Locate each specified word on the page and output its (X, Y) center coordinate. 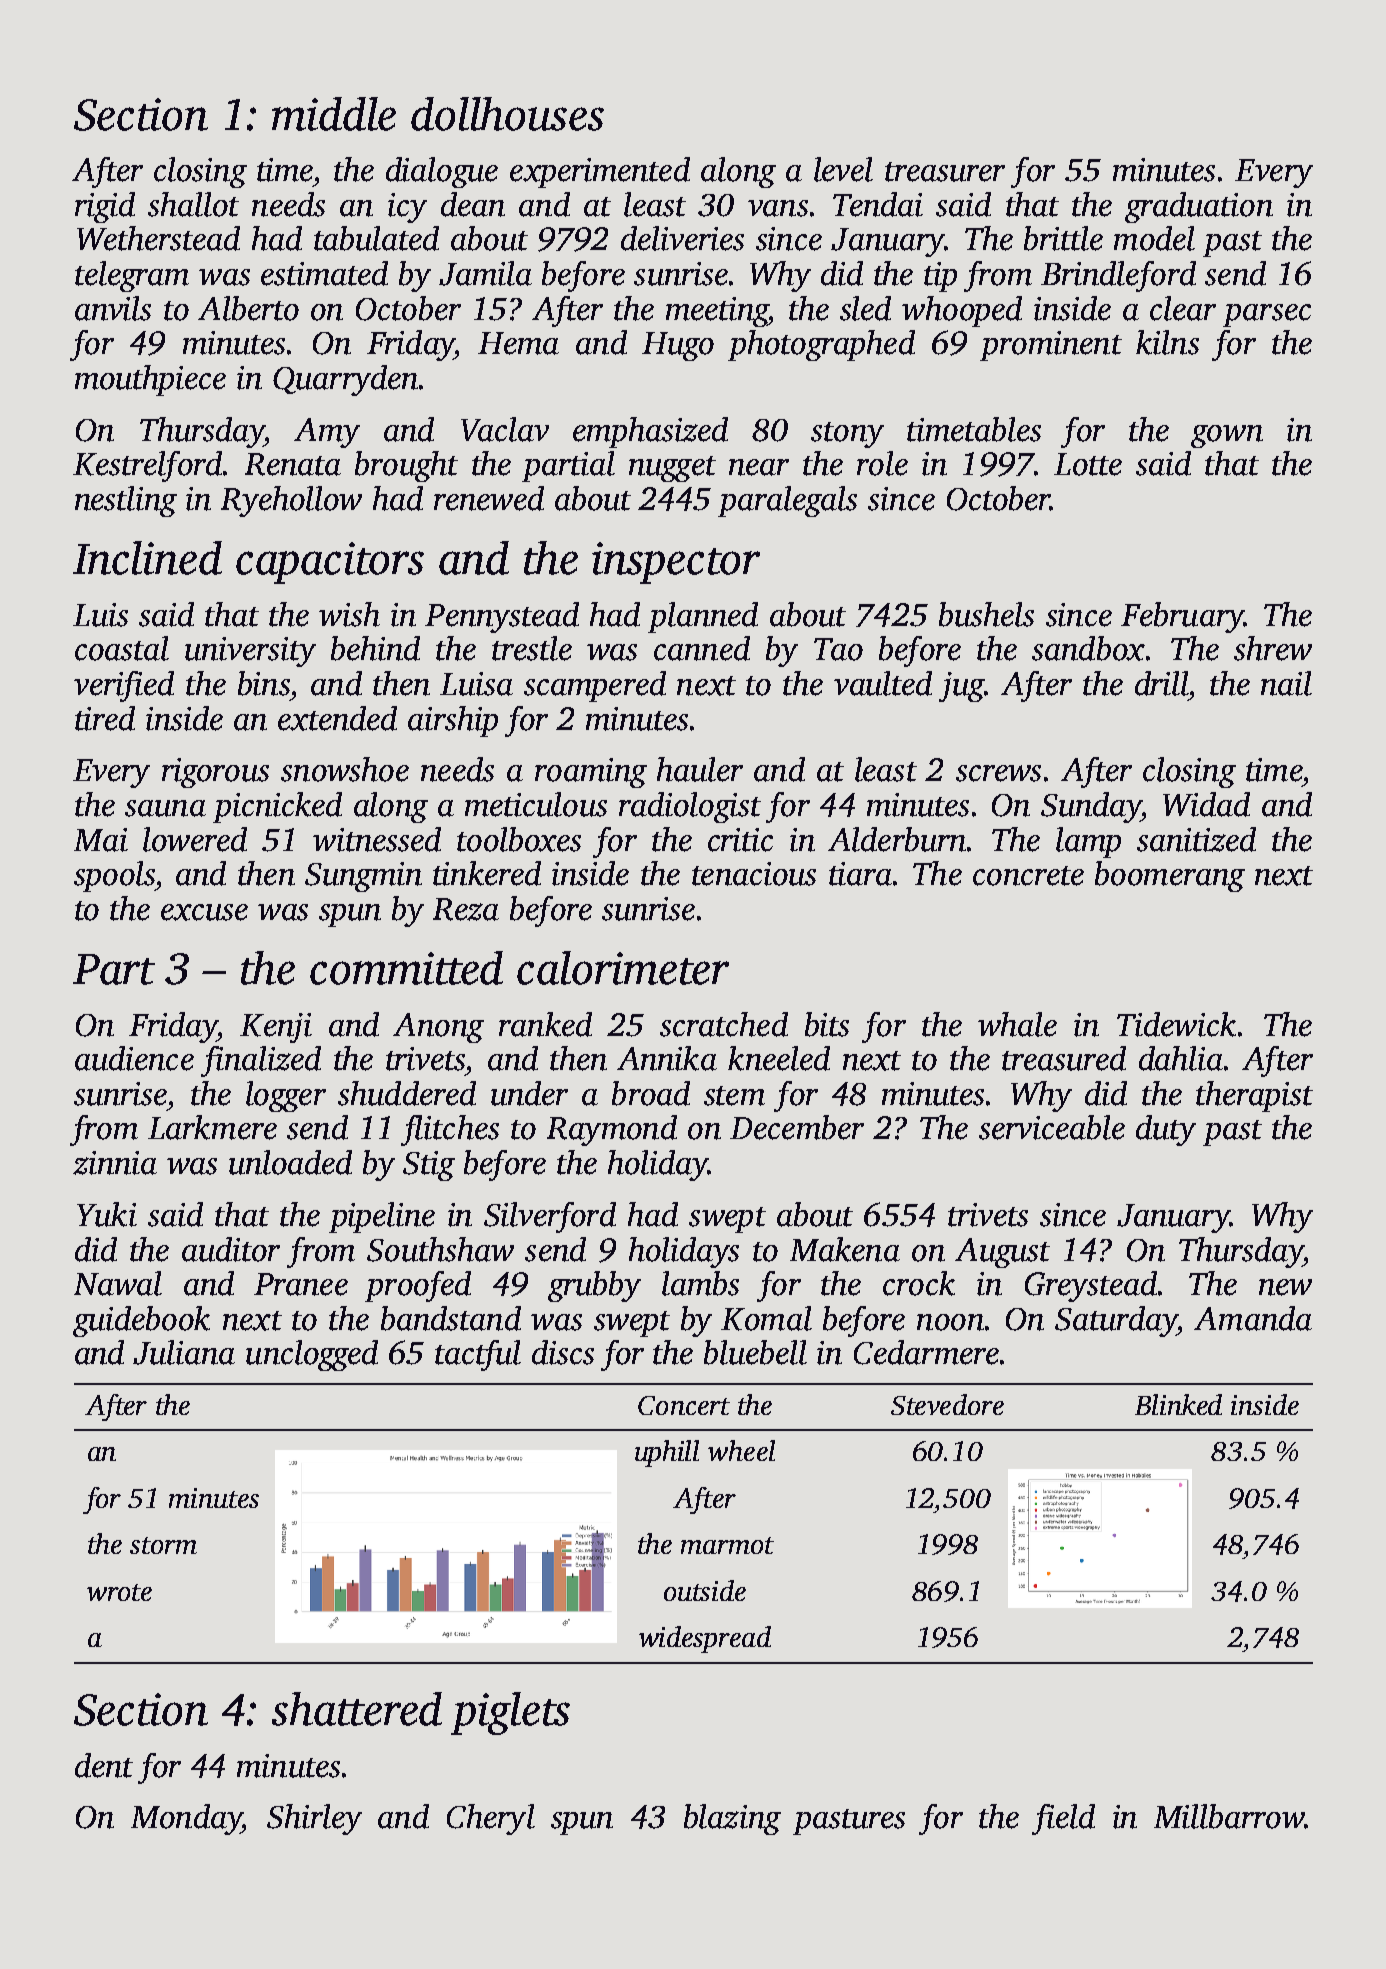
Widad (1206, 804)
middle (334, 114)
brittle (1063, 238)
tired (105, 718)
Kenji (276, 1028)
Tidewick (1176, 1024)
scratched (724, 1024)
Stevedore (947, 1404)
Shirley (314, 1819)
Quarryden (345, 380)
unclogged (312, 1355)
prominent (1051, 346)
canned (702, 648)
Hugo (678, 346)
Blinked (1178, 1404)
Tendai (878, 204)
